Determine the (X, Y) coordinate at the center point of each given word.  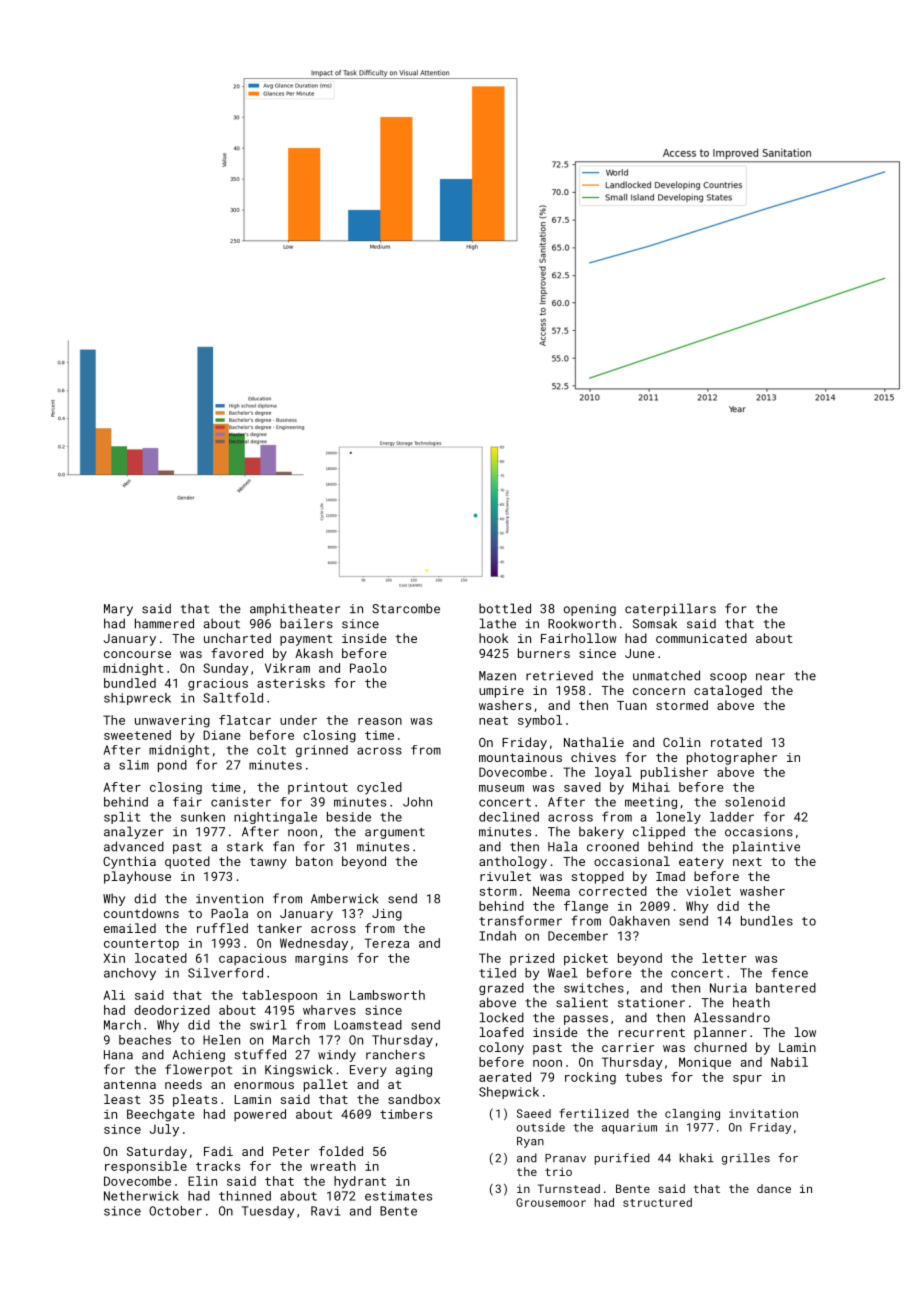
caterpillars (670, 609)
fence (789, 973)
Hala (562, 846)
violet (708, 891)
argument (395, 833)
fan (283, 846)
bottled (505, 608)
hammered (164, 623)
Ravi (325, 1211)
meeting (651, 803)
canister (241, 802)
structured (657, 1202)
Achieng (198, 1055)
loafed (502, 1032)
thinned (245, 1196)
